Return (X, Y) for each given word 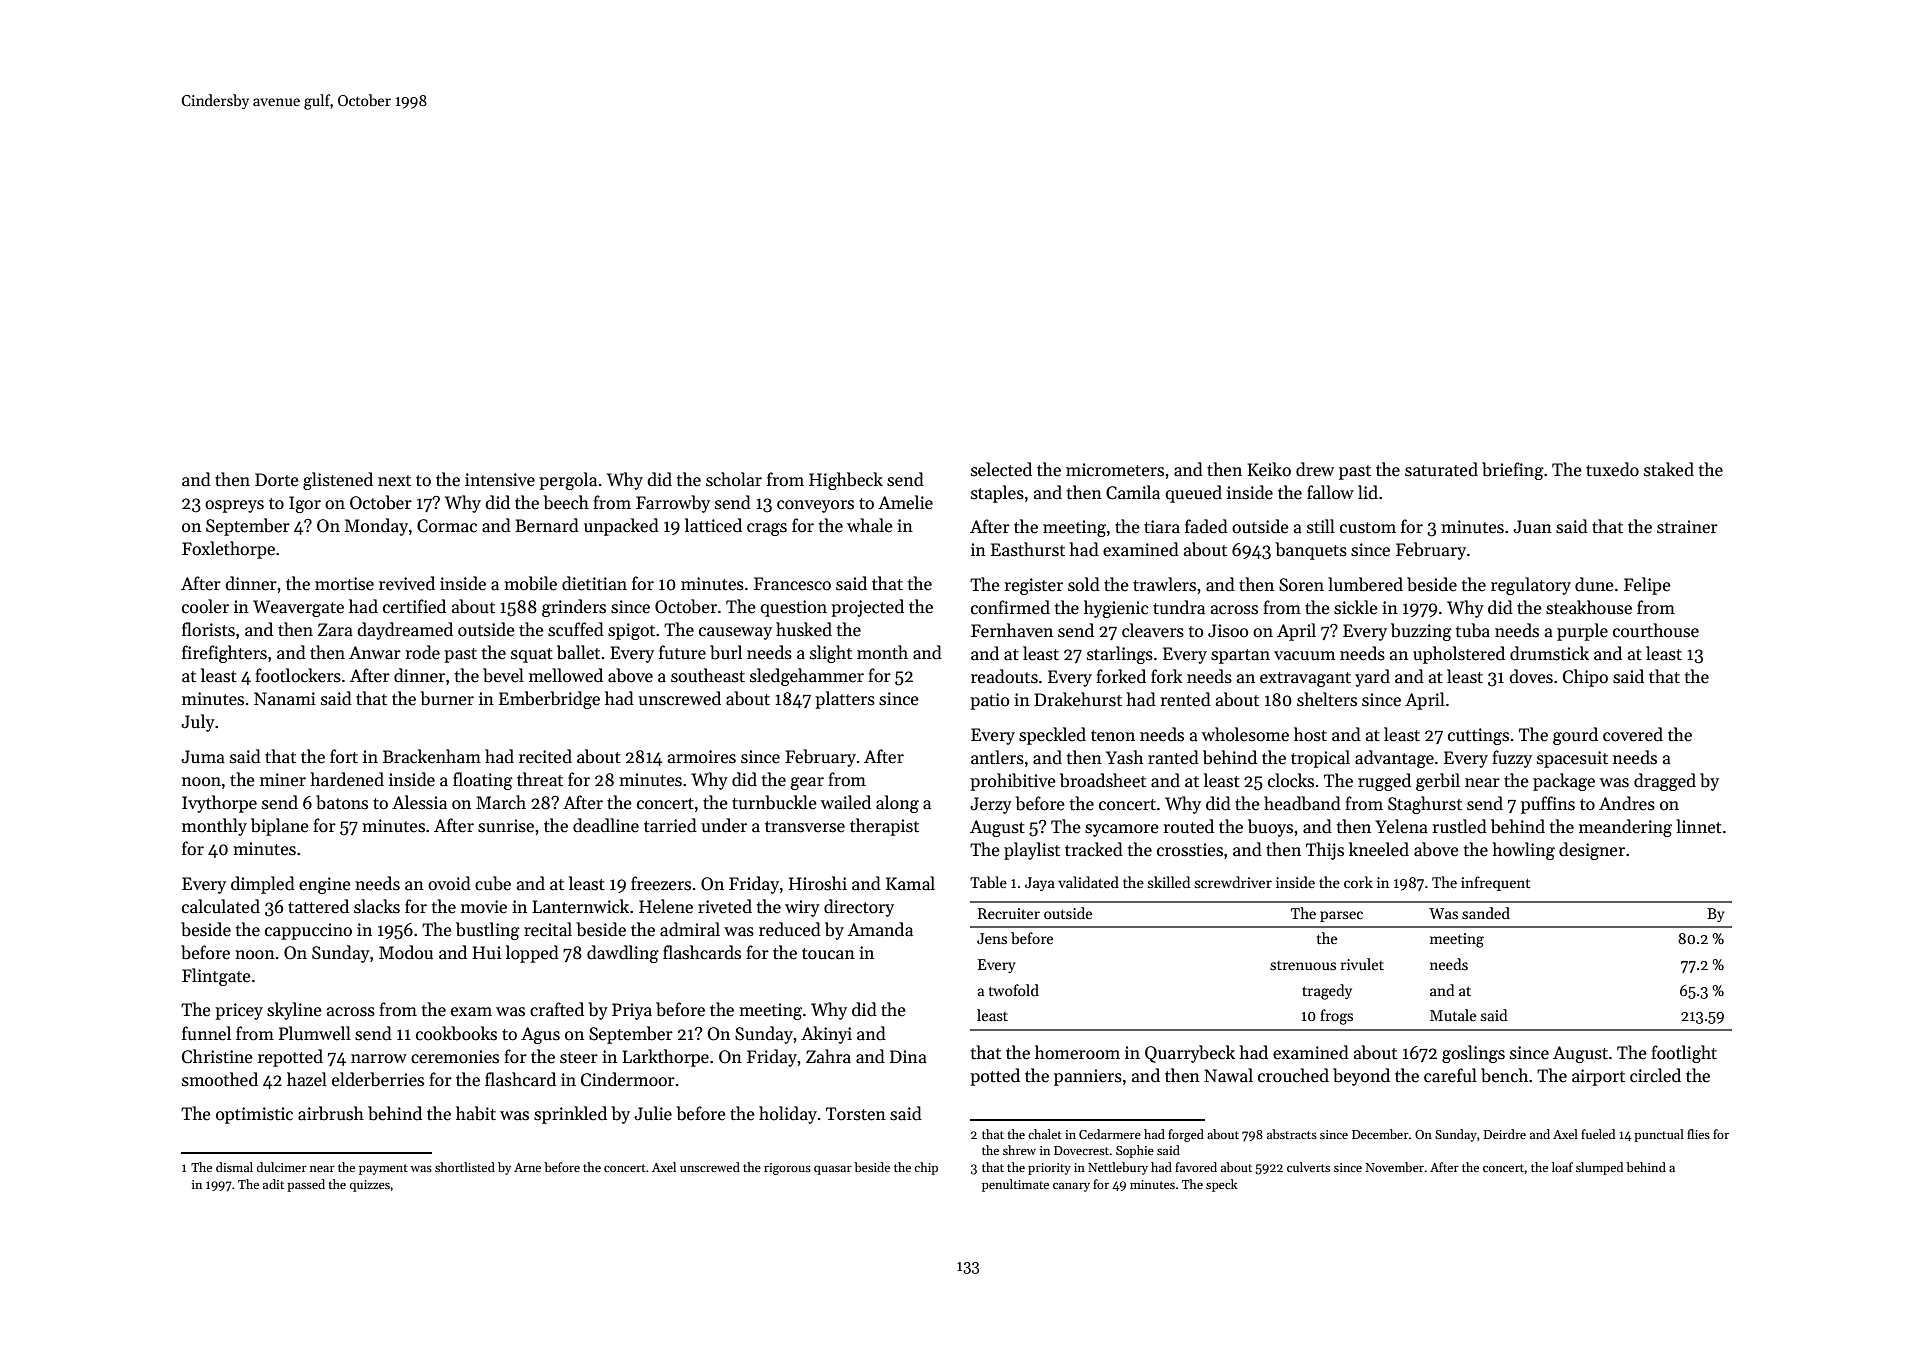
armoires (702, 757)
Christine (217, 1056)
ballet (578, 652)
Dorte (277, 480)
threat (540, 779)
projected (867, 608)
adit (273, 1184)
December (1380, 1134)
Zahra (828, 1056)
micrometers (1115, 470)
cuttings (1478, 736)
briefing (1513, 471)
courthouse (1656, 630)
